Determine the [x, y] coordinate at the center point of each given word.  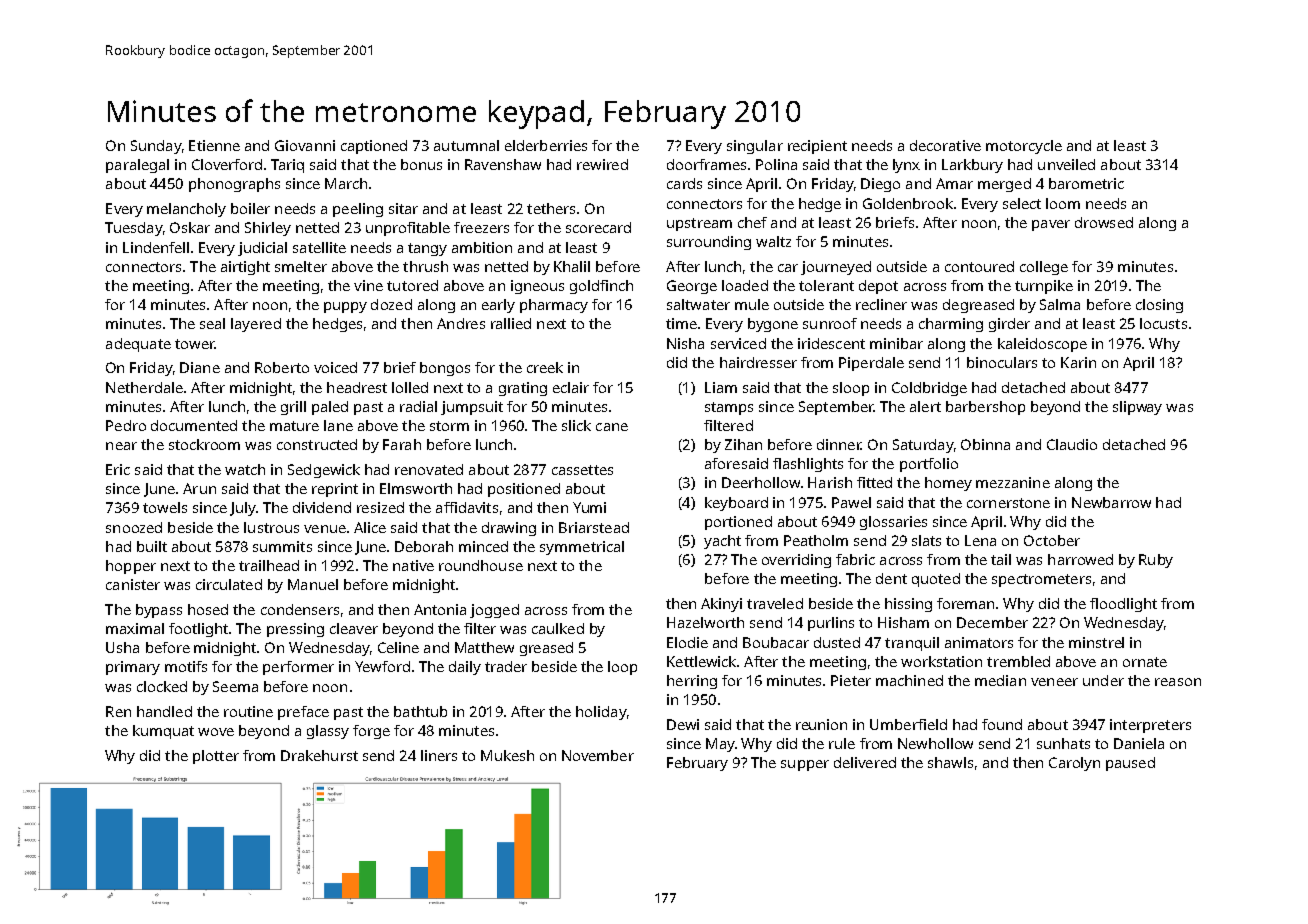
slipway [1137, 408]
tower [194, 344]
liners [439, 755]
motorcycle [1024, 147]
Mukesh [507, 755]
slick [576, 425]
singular [755, 147]
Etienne [214, 145]
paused [1130, 764]
